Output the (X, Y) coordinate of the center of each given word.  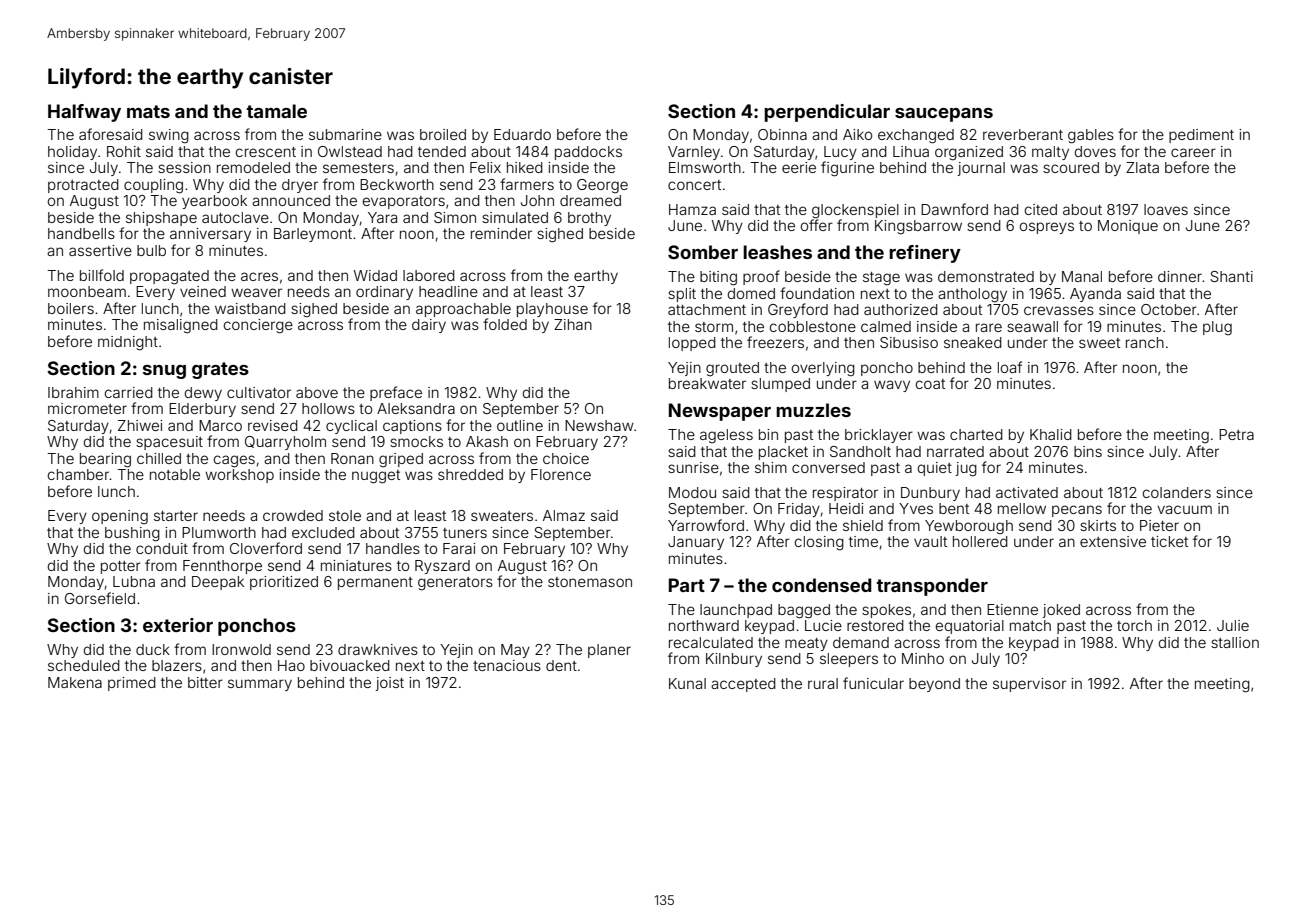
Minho (923, 658)
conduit (162, 548)
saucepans (944, 115)
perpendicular (827, 113)
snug (164, 372)
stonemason (590, 582)
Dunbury (930, 494)
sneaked (973, 342)
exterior (178, 625)
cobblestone (813, 326)
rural (823, 683)
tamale (277, 111)
